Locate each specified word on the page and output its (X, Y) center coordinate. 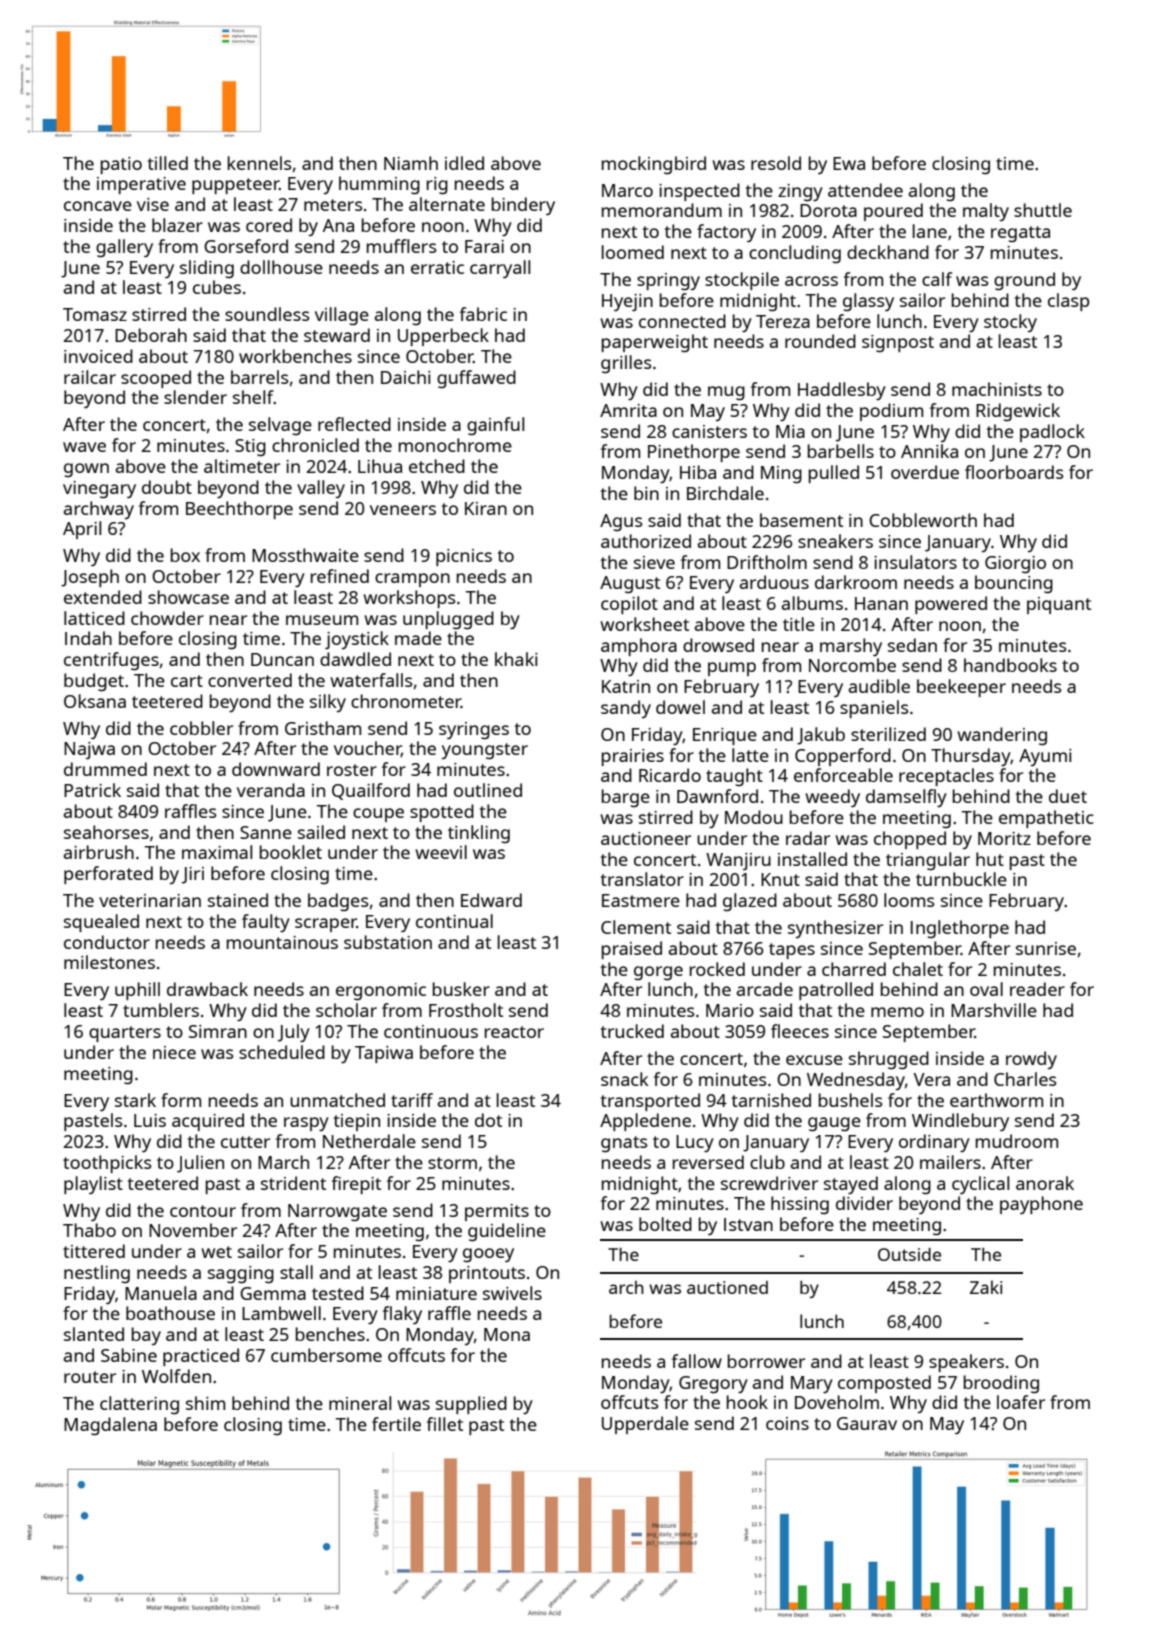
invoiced (98, 356)
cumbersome (326, 1355)
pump (732, 669)
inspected (699, 192)
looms (909, 900)
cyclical (980, 1185)
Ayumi (1045, 757)
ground (1024, 281)
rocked (717, 969)
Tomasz (95, 314)
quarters (125, 1034)
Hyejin (627, 302)
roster (352, 770)
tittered (94, 1251)
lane (930, 231)
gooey (488, 1255)
